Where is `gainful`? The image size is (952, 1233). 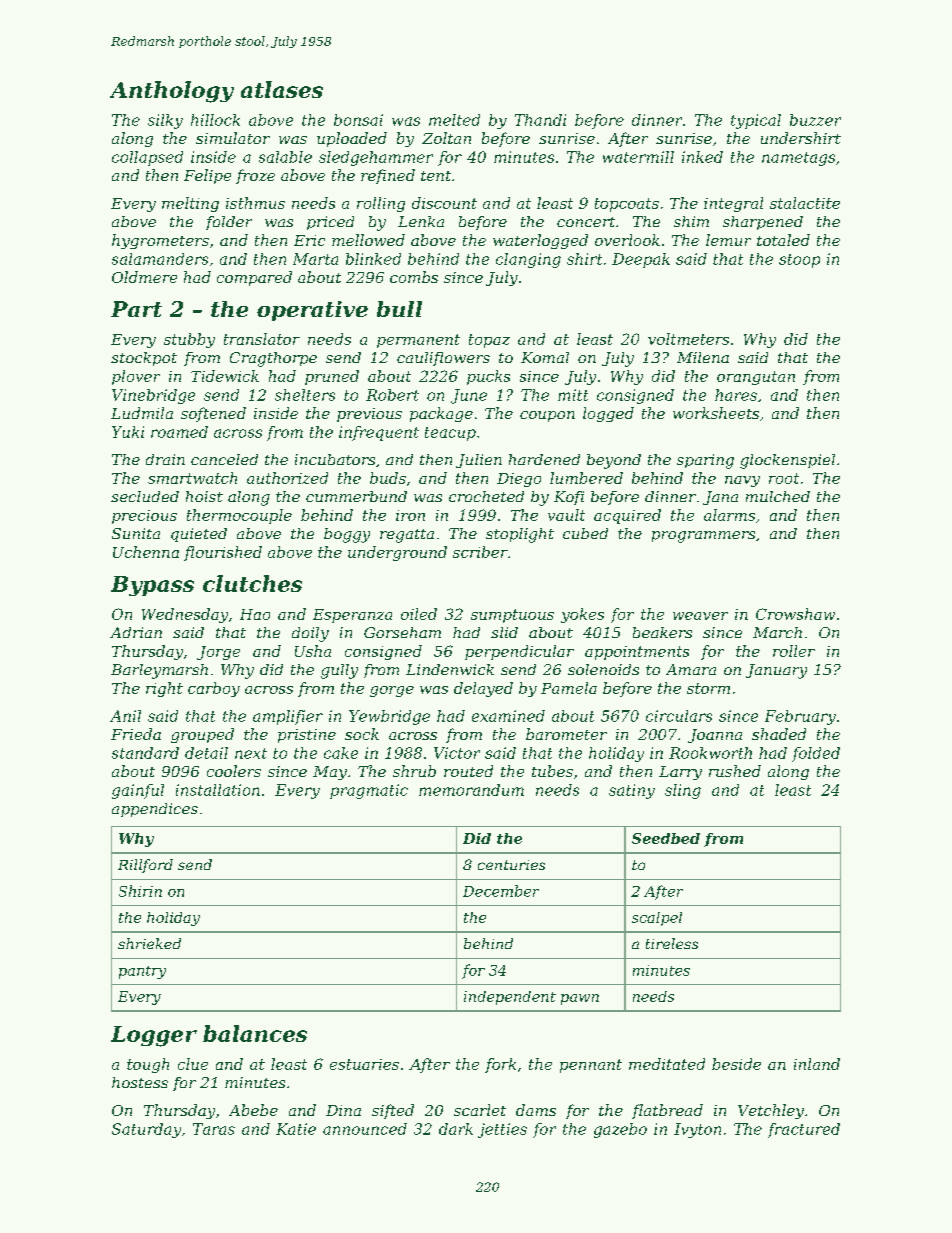 gainful is located at coordinates (138, 791).
